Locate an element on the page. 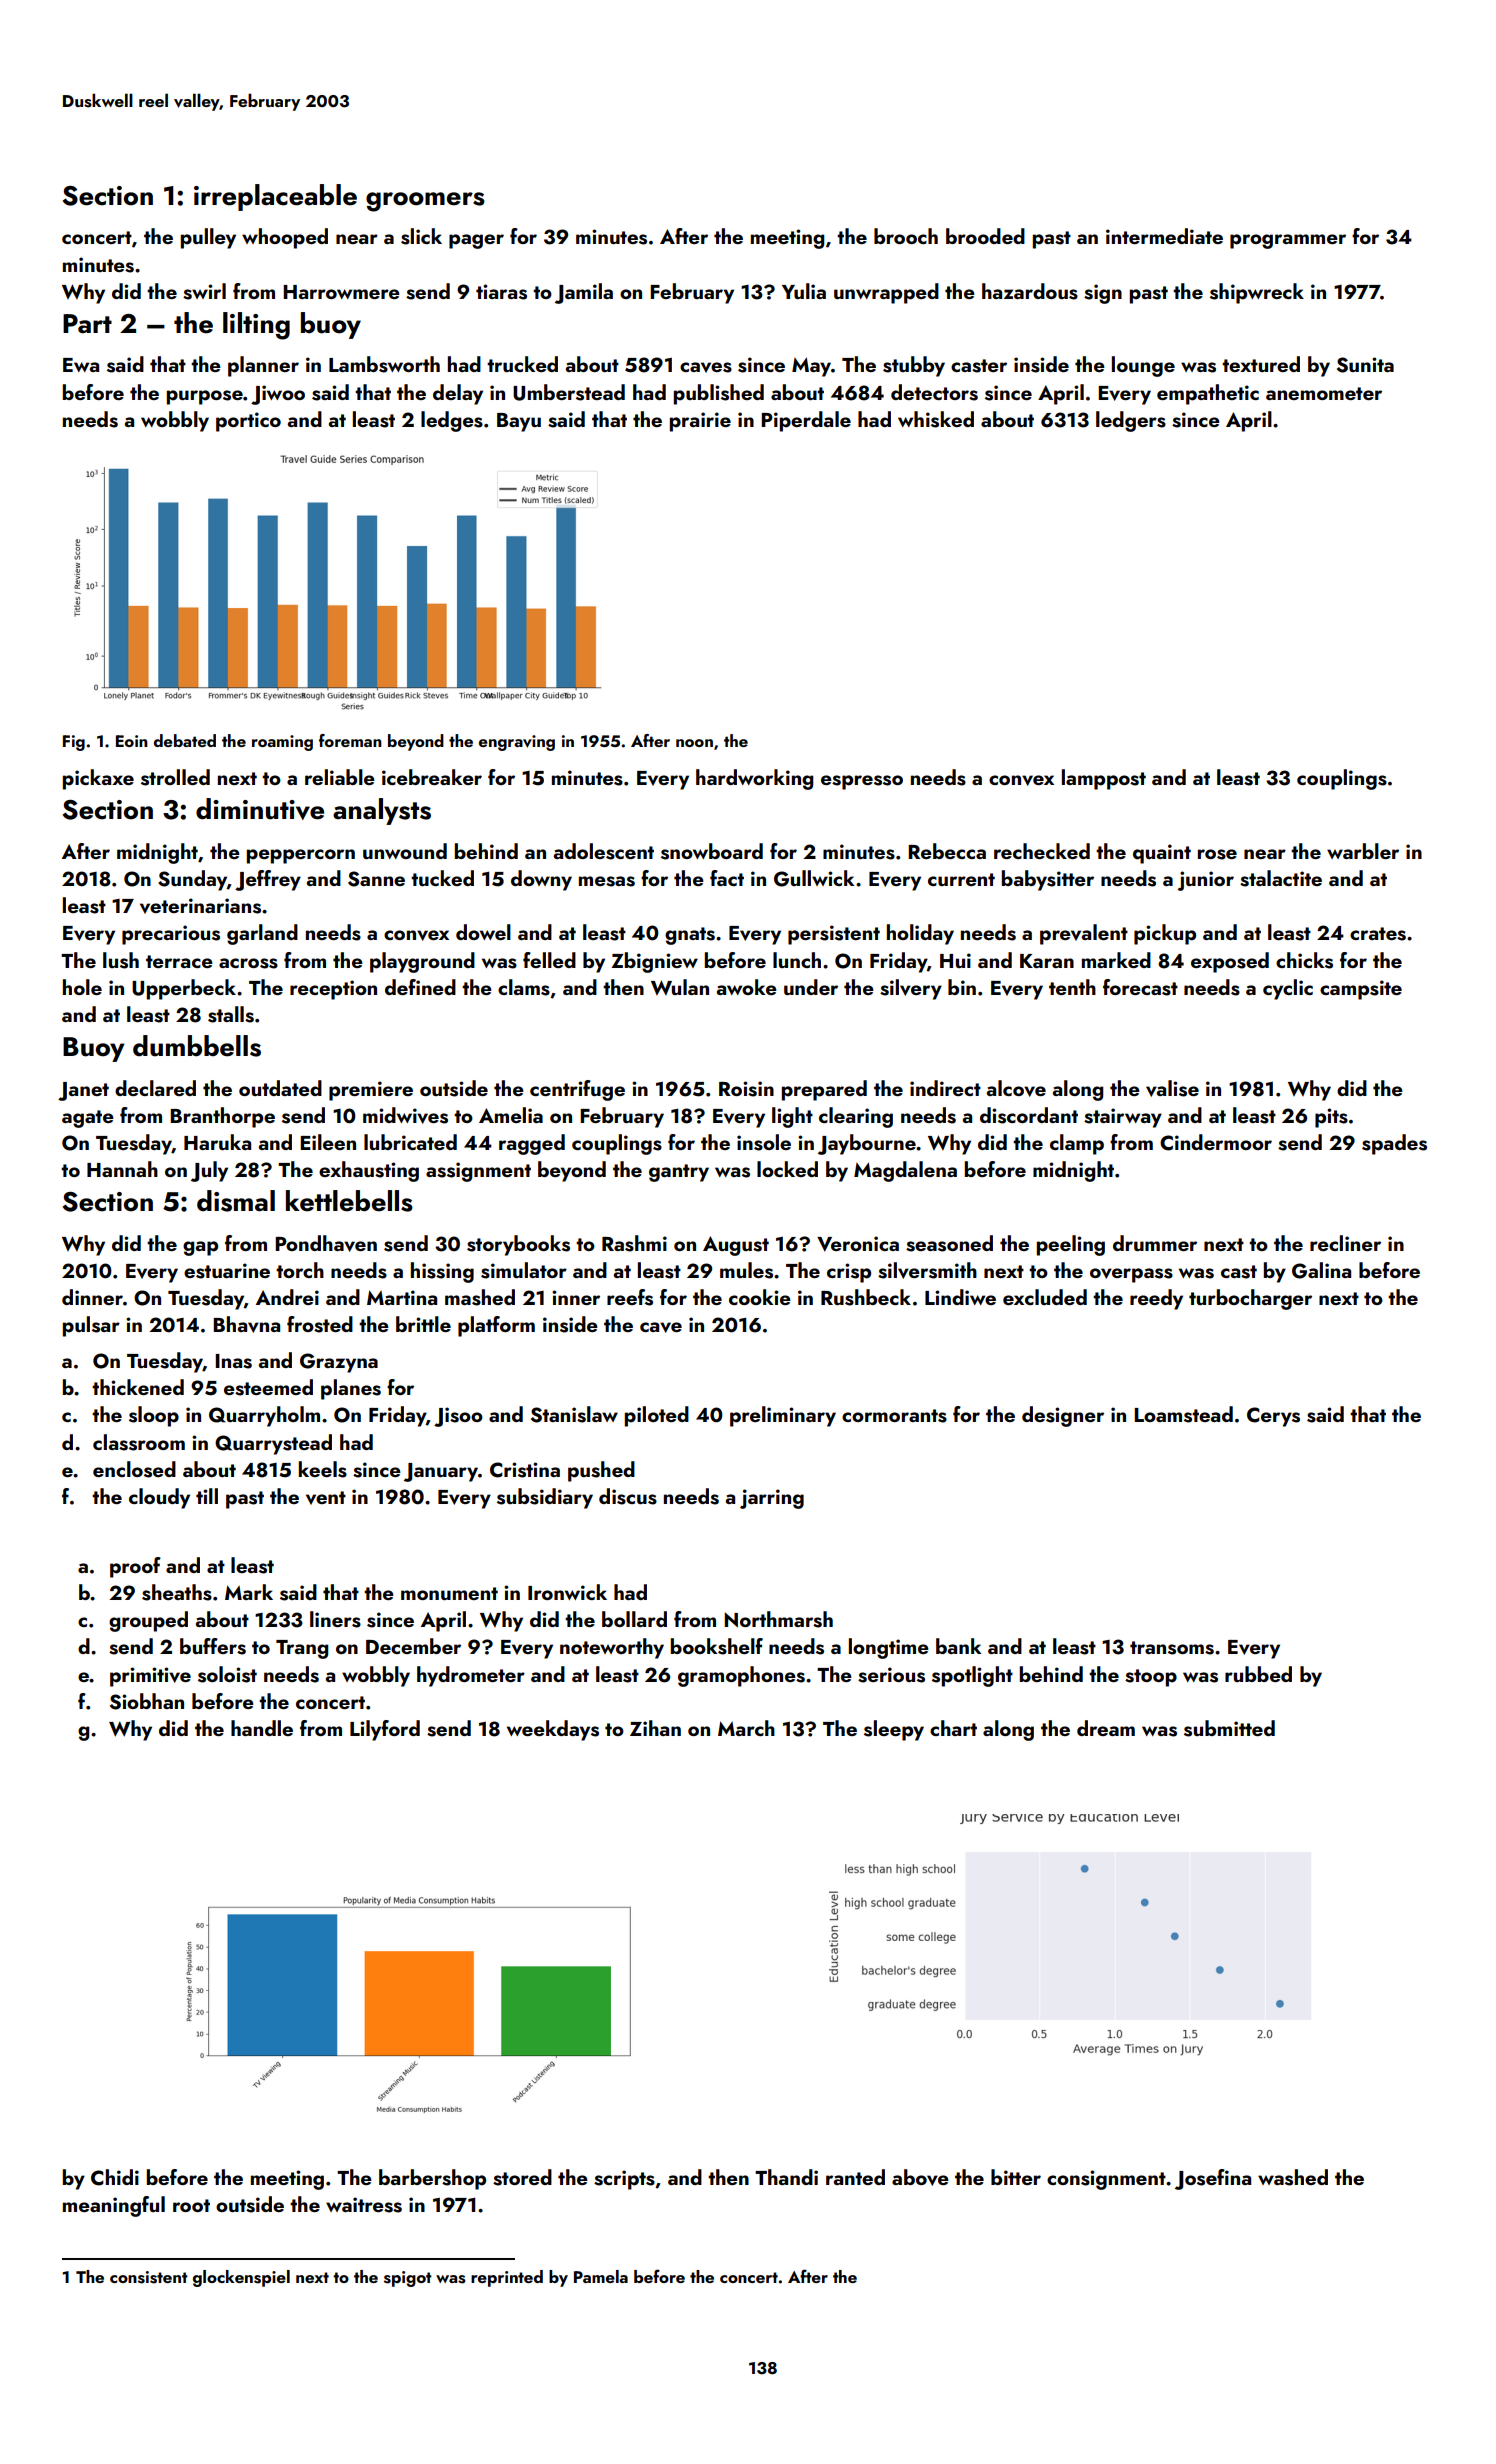  lilting is located at coordinates (256, 326).
